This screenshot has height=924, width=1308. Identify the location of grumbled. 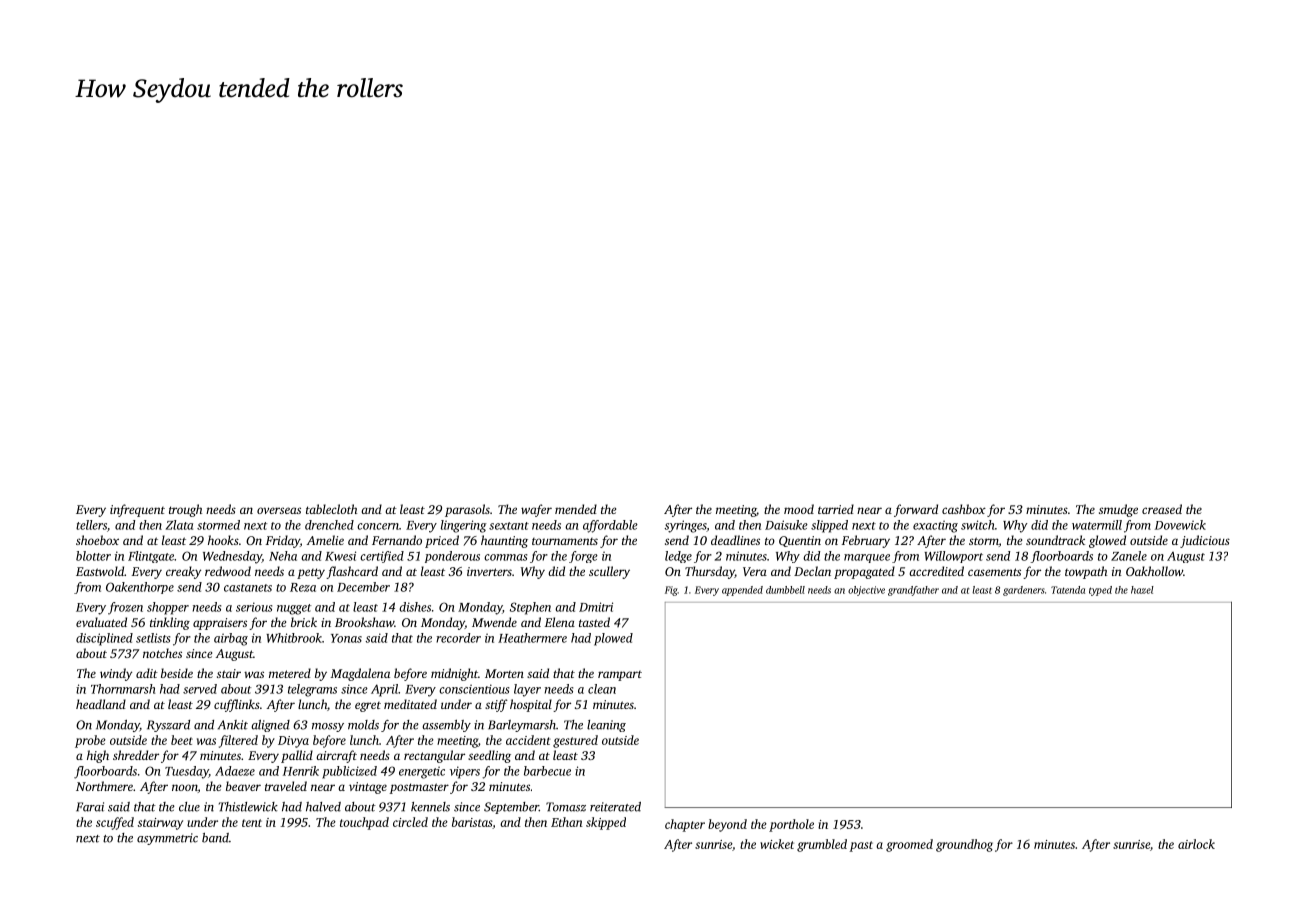
(822, 845).
